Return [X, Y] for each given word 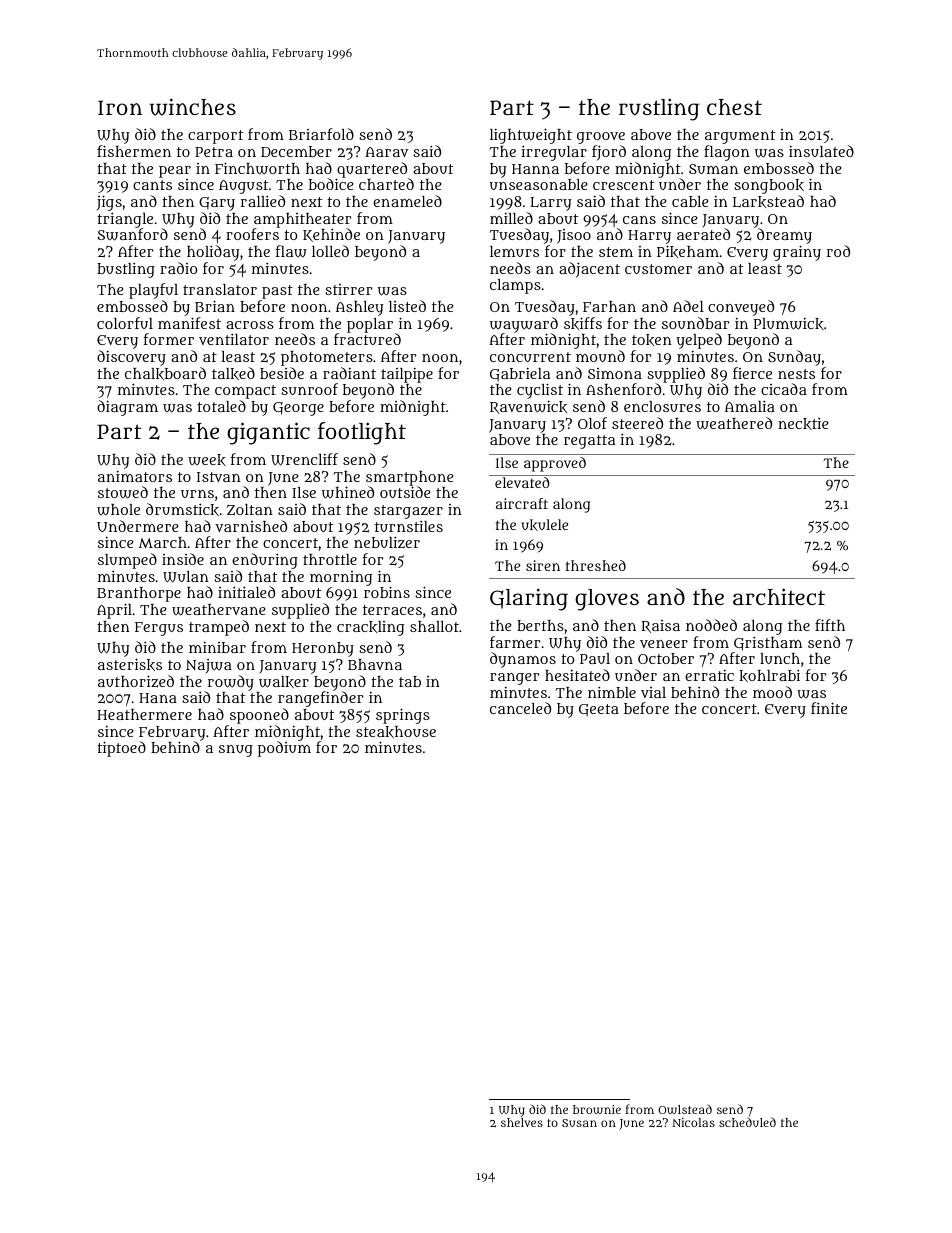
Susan [579, 1123]
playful [153, 291]
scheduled [747, 1122]
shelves [522, 1122]
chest [734, 107]
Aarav [386, 152]
